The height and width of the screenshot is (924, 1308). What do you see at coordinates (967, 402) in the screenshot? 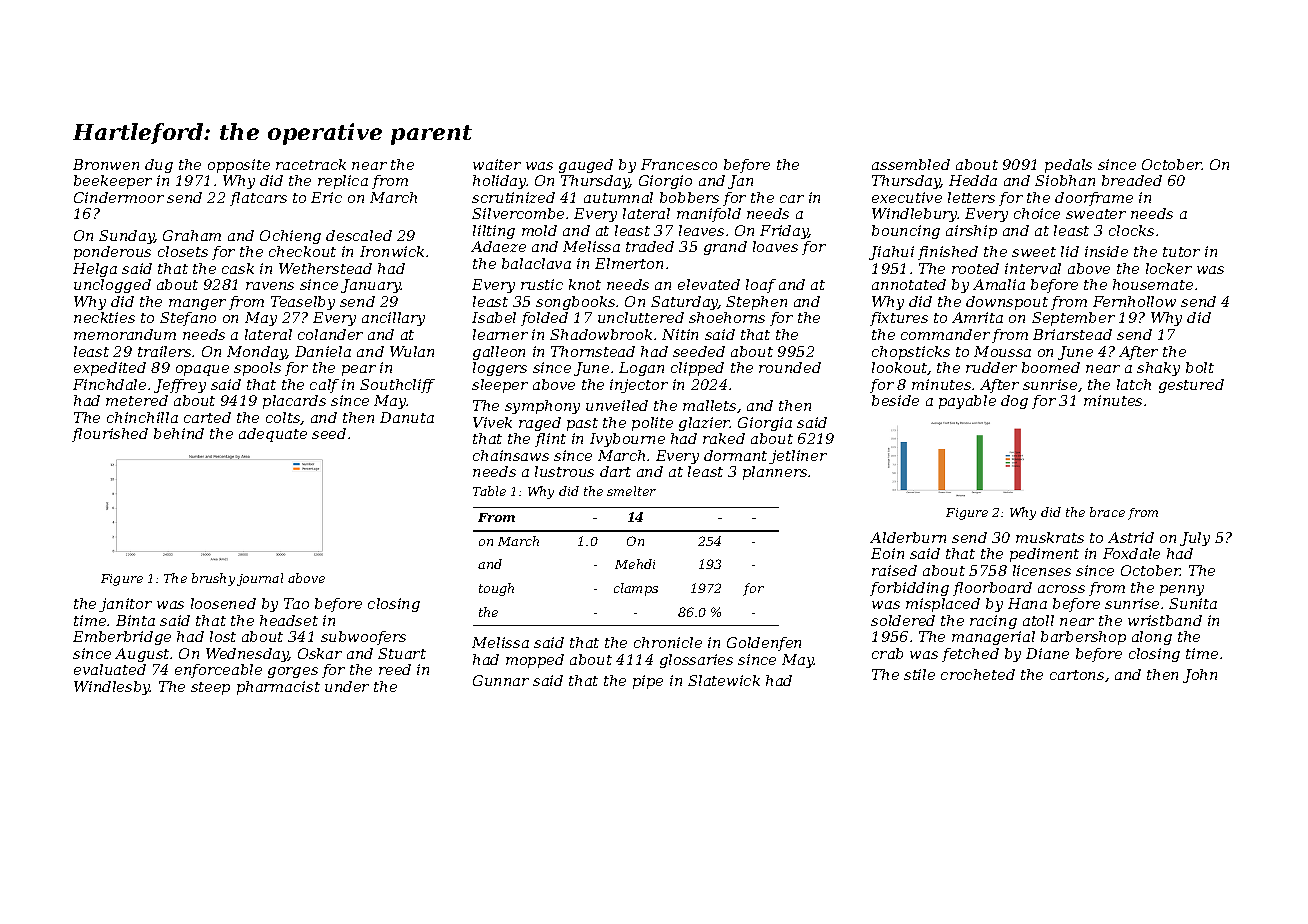
I see `payable` at bounding box center [967, 402].
